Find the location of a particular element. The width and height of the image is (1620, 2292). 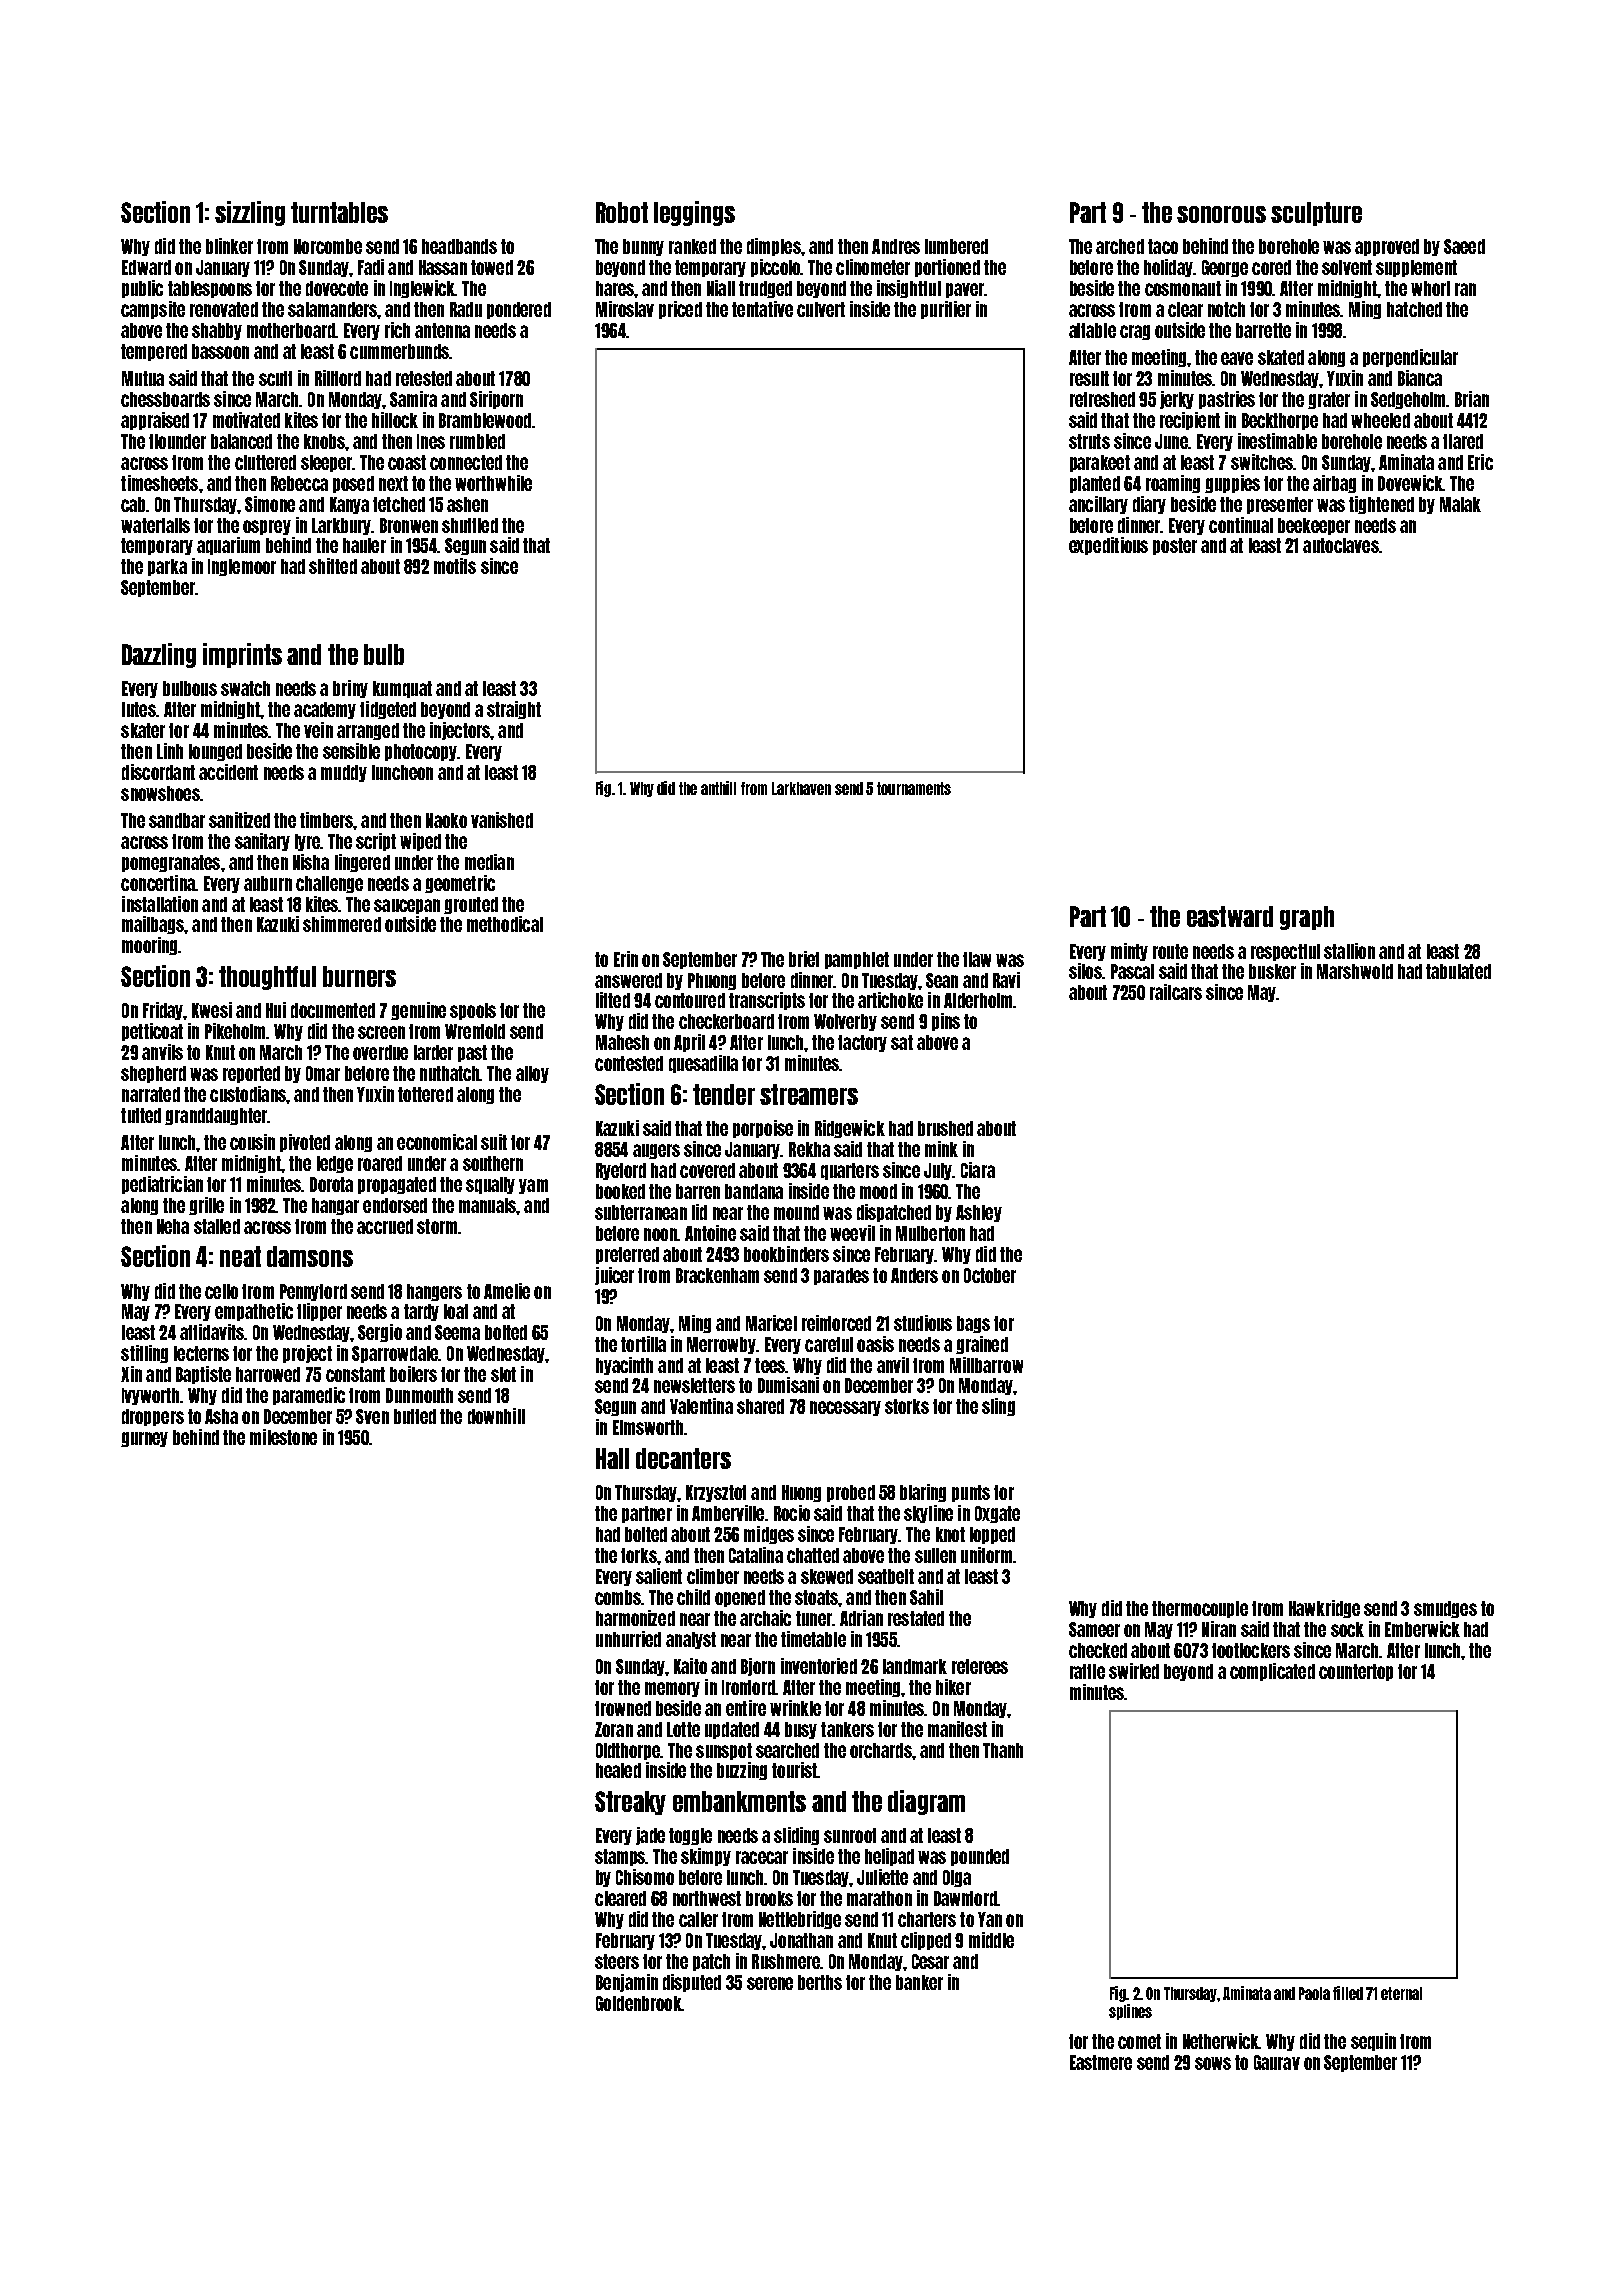

busy is located at coordinates (801, 1730).
